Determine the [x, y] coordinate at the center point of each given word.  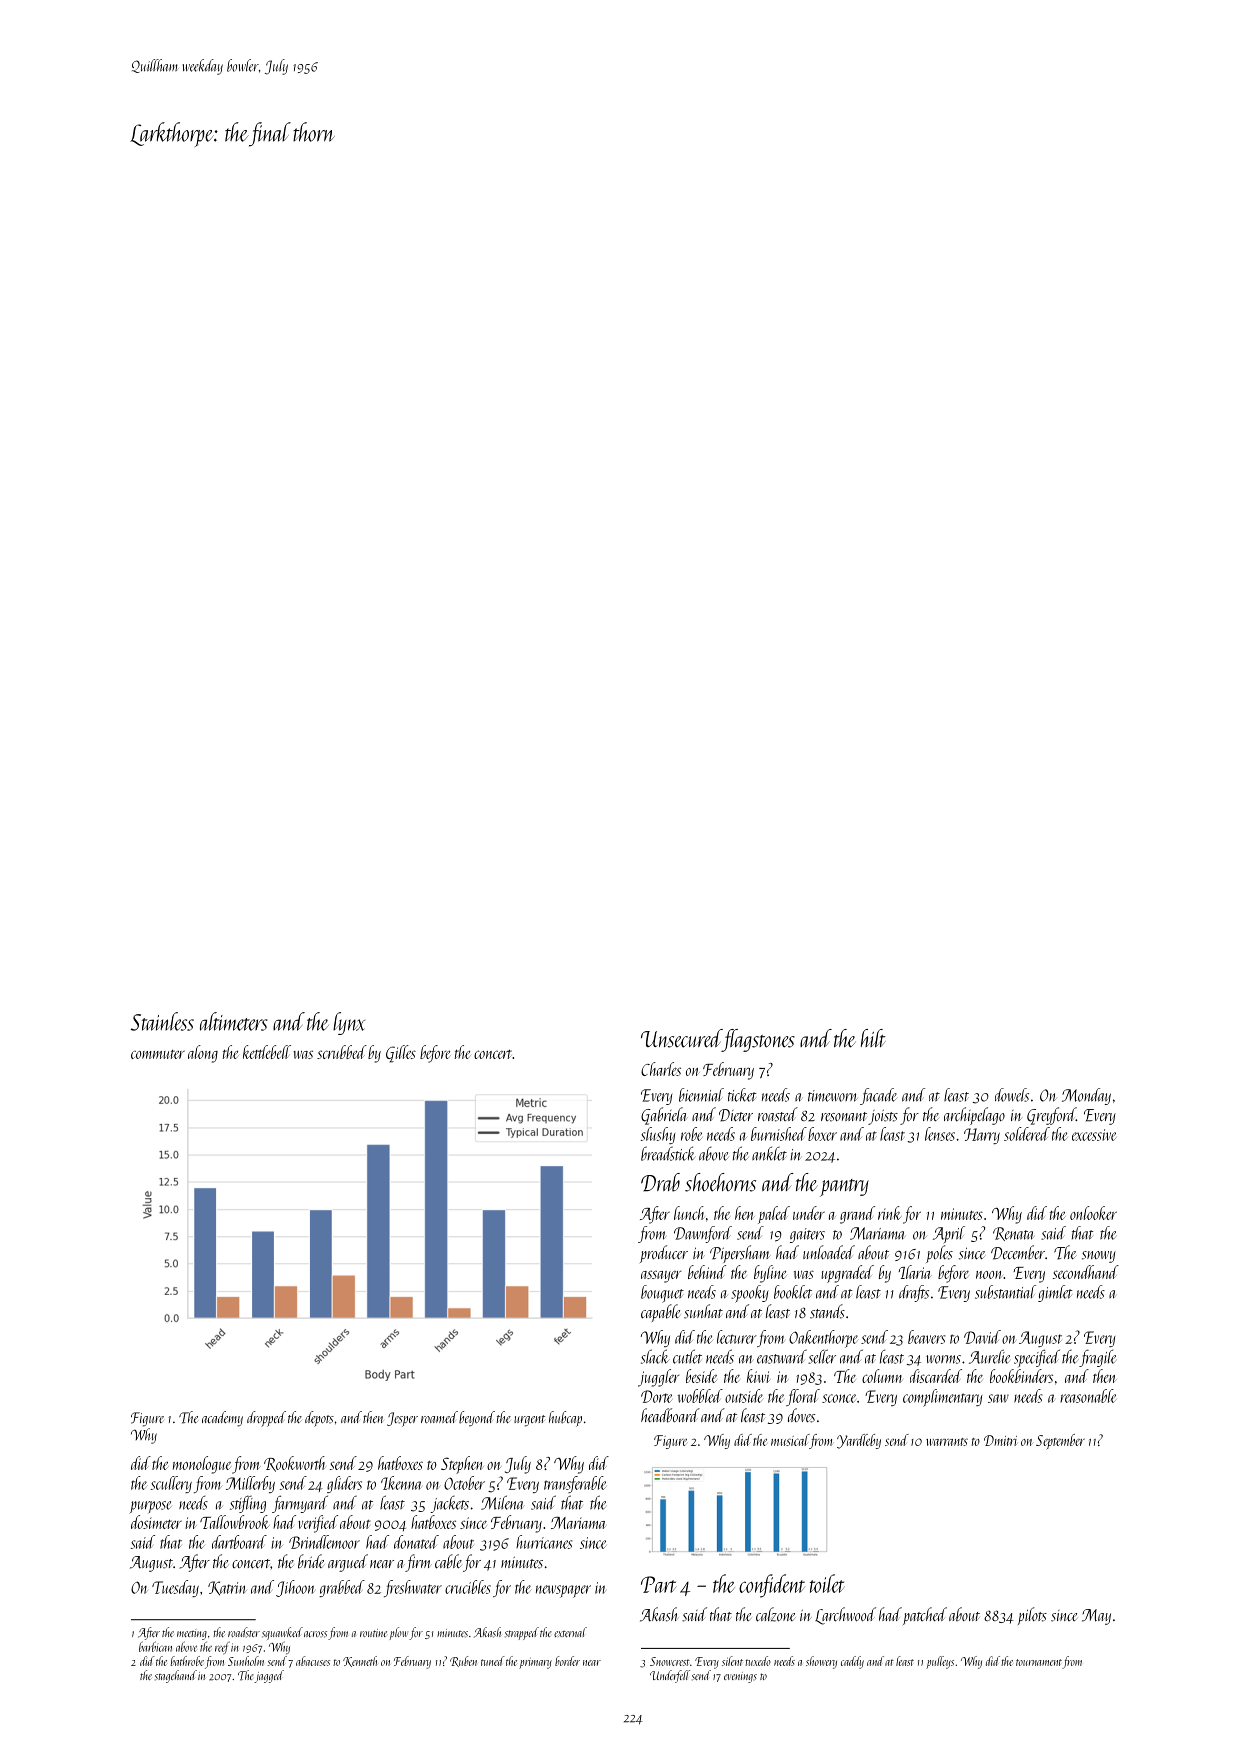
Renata [1013, 1234]
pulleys [940, 1662]
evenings [740, 1677]
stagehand [176, 1676]
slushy [658, 1135]
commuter [158, 1054]
